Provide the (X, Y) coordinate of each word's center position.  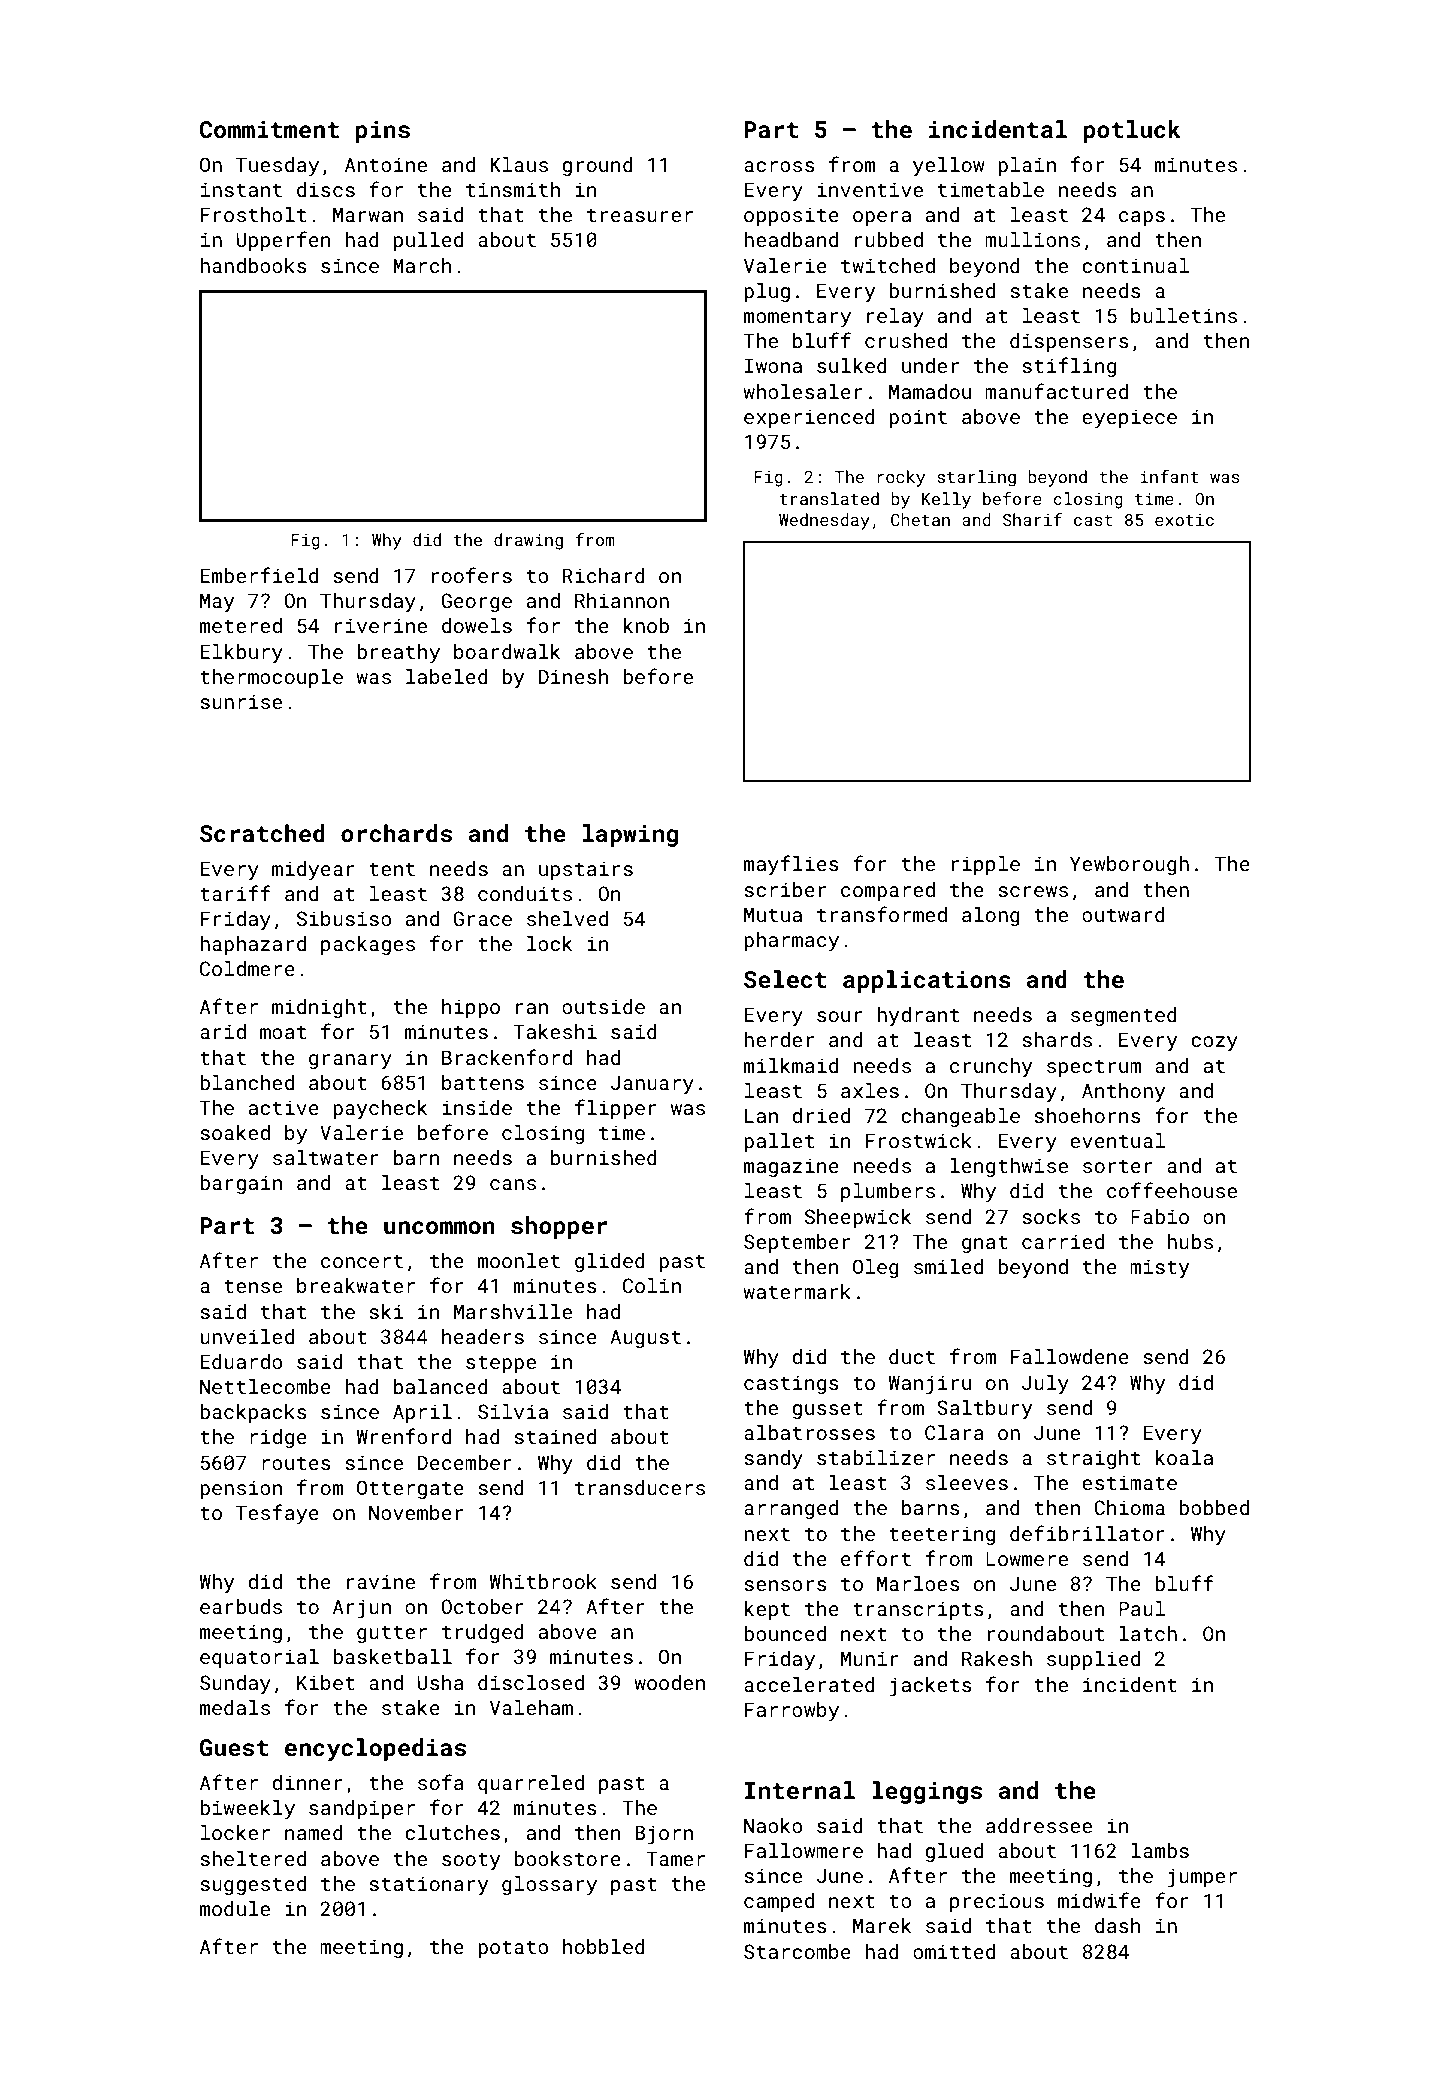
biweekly (247, 1810)
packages (368, 945)
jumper (1202, 1878)
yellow (948, 167)
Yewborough (1129, 865)
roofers (472, 575)
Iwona (773, 365)
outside (603, 1006)
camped (779, 1902)
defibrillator (1087, 1533)
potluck (1132, 131)
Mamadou (930, 391)
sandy (774, 1460)
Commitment (269, 129)
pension (241, 1489)
